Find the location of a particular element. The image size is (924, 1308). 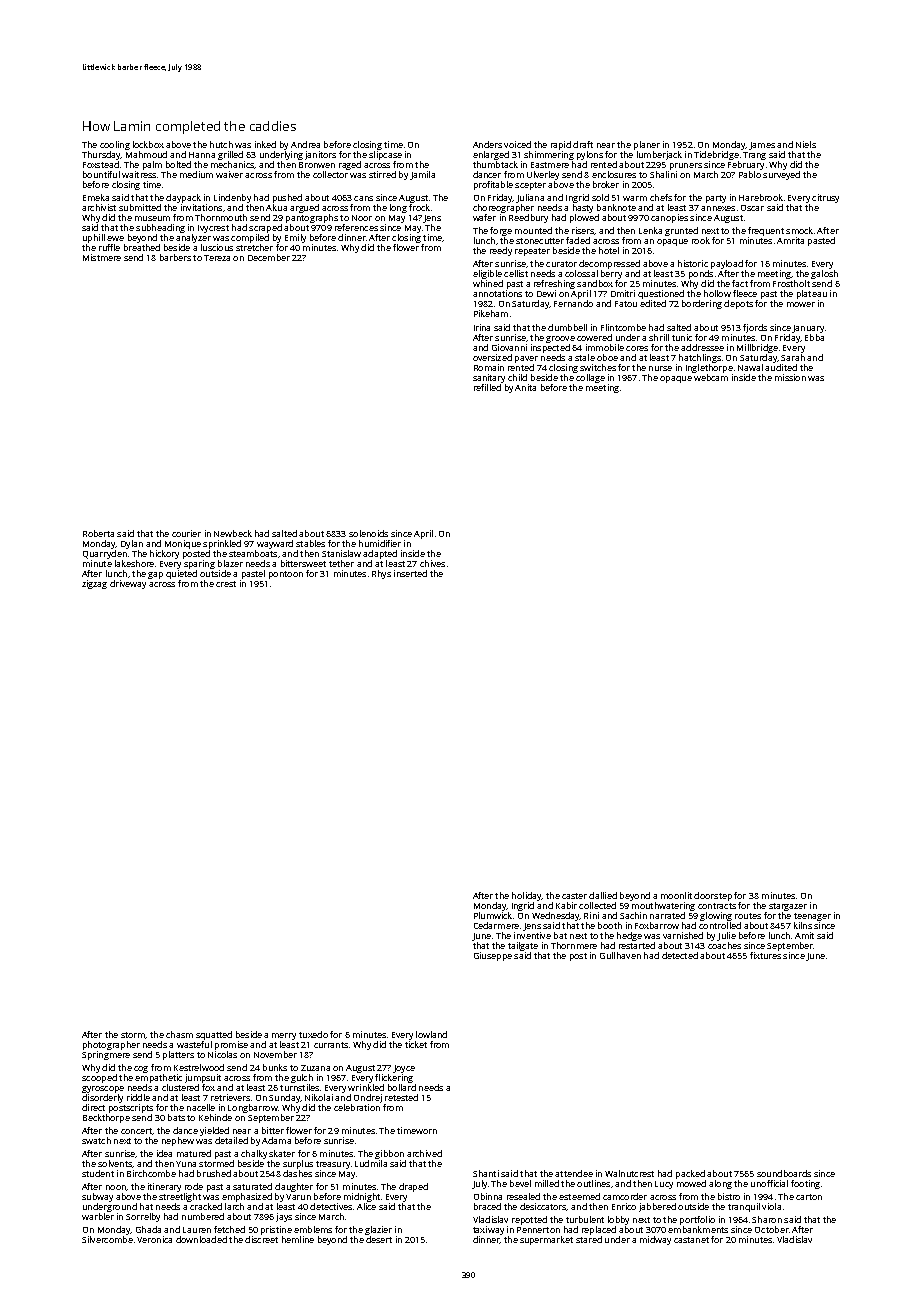

Amit is located at coordinates (804, 935).
